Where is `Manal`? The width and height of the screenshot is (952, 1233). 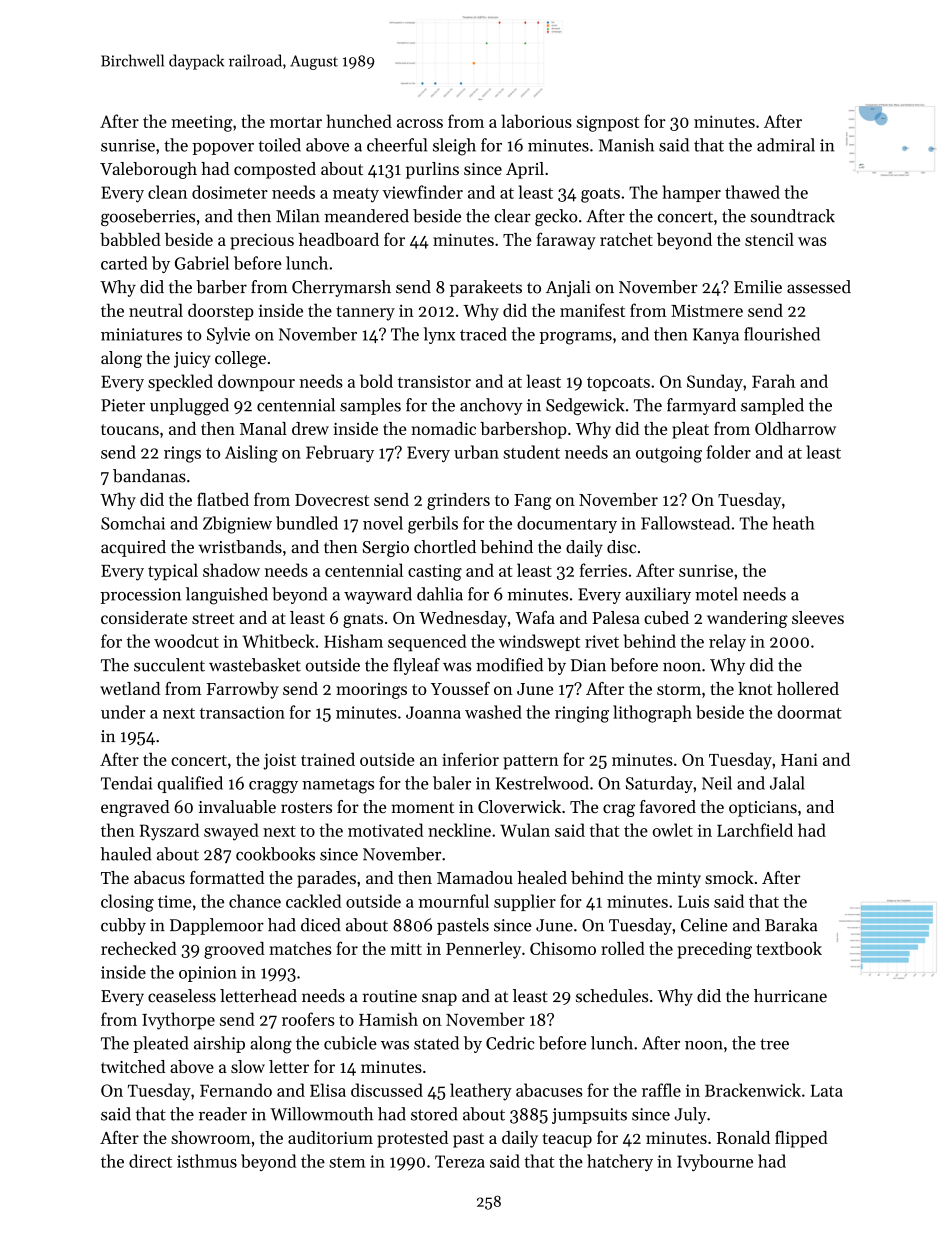 Manal is located at coordinates (263, 428).
